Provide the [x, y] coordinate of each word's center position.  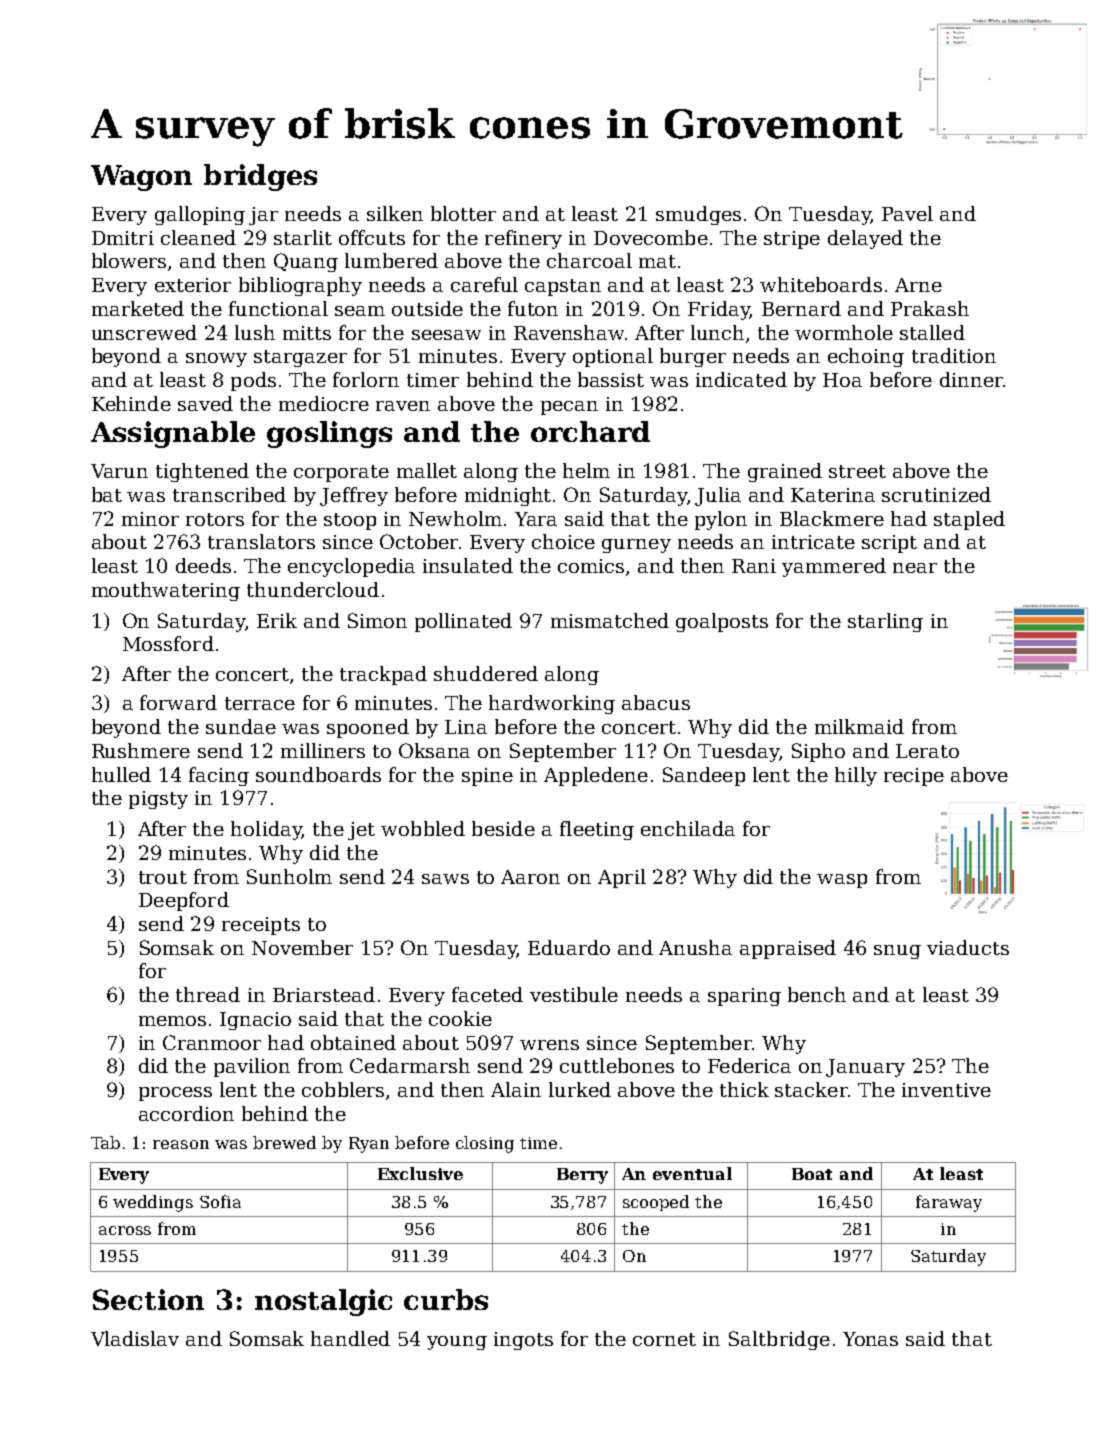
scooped [656, 1203]
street [857, 471]
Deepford [184, 901]
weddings [153, 1203]
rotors [215, 519]
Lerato [927, 751]
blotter [463, 213]
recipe [914, 777]
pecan [569, 408]
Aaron [530, 877]
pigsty [158, 800]
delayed [865, 239]
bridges [260, 177]
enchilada [688, 828]
